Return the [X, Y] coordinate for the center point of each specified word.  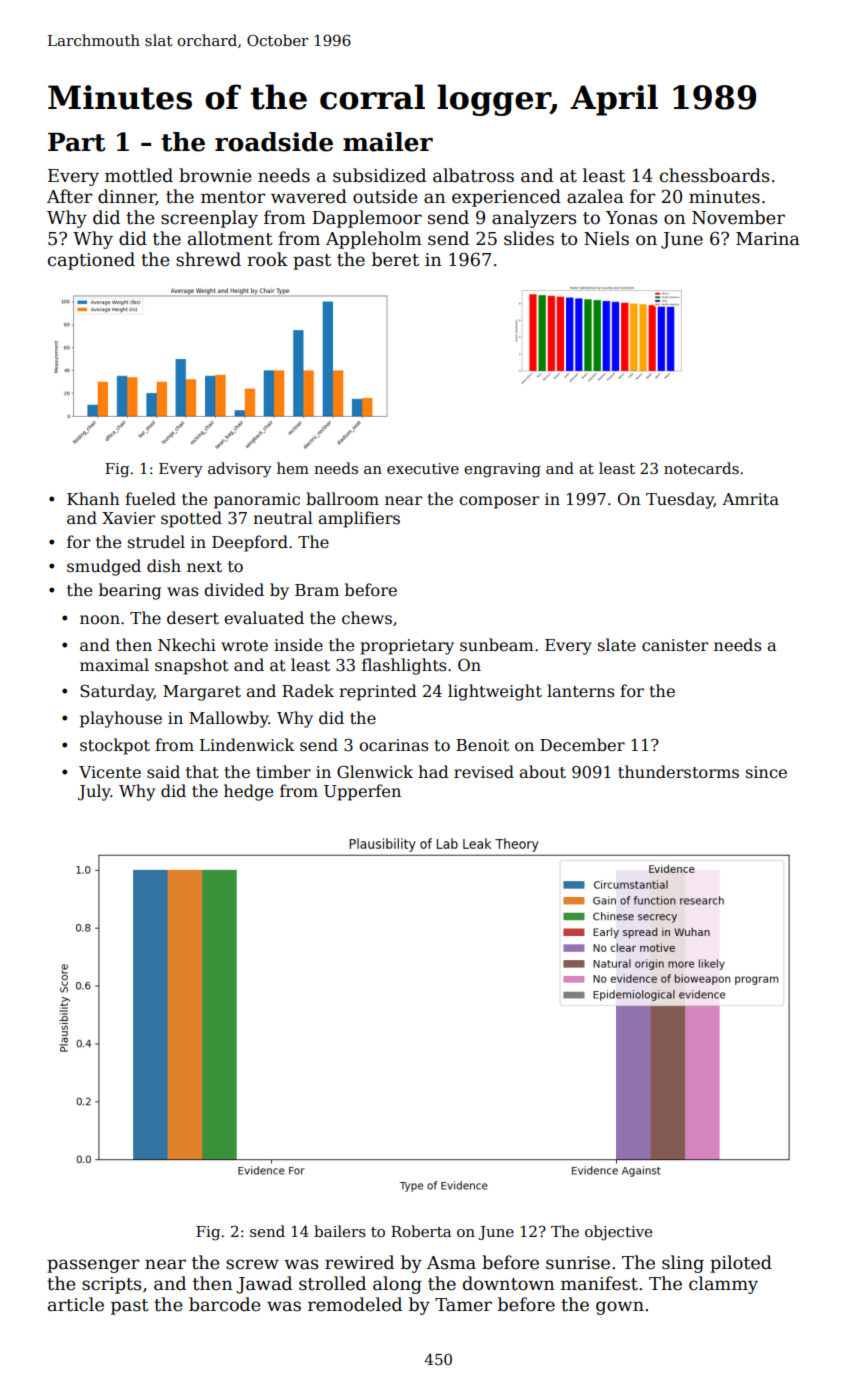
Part [77, 142]
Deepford [250, 543]
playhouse [121, 719]
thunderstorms [678, 772]
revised [484, 772]
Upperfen [362, 792]
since [766, 772]
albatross [473, 175]
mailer [388, 142]
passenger [93, 1266]
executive [423, 468]
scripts [111, 1285]
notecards [701, 468]
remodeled [355, 1304]
